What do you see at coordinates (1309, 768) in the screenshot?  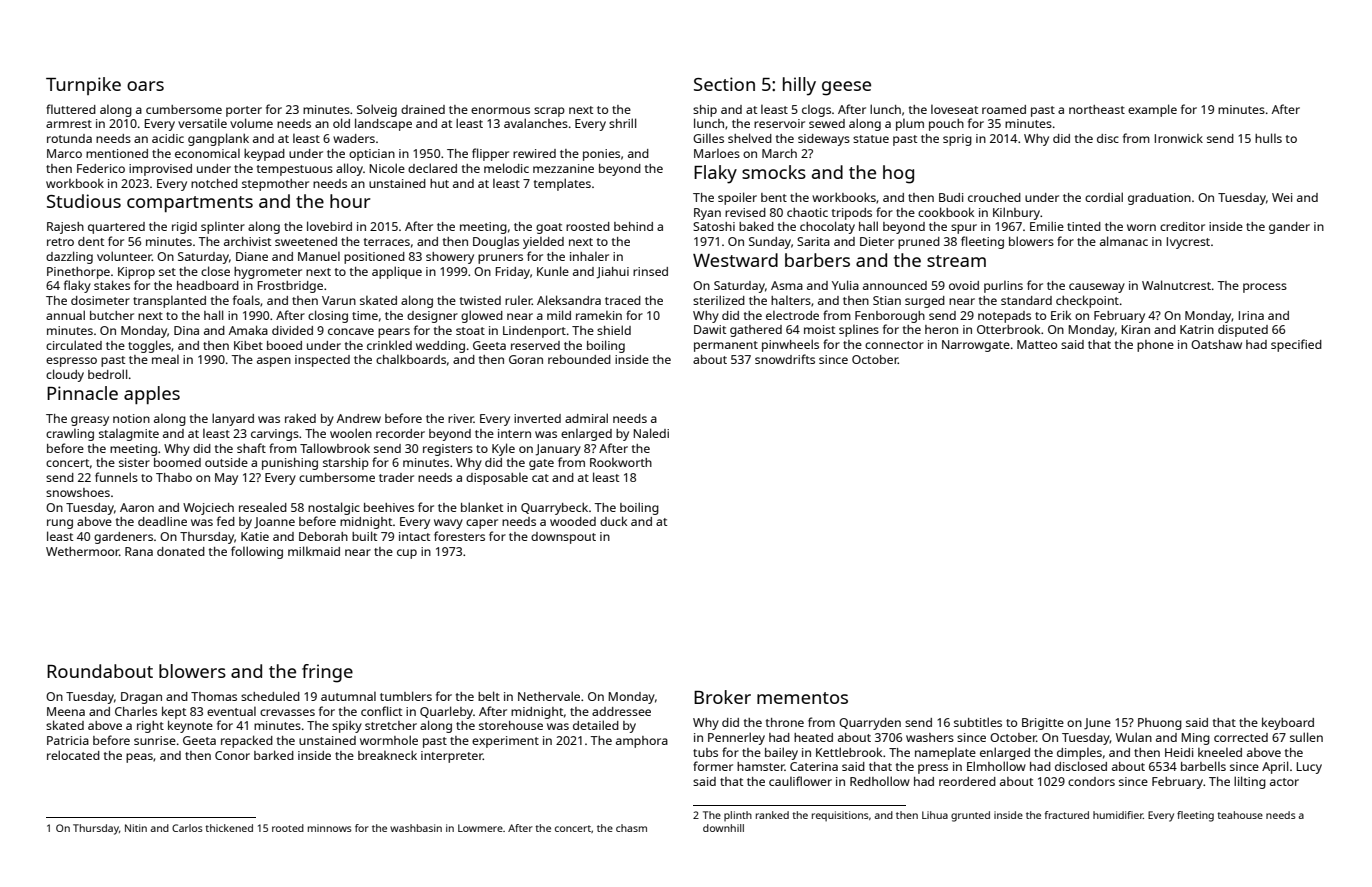 I see `Lucy` at bounding box center [1309, 768].
